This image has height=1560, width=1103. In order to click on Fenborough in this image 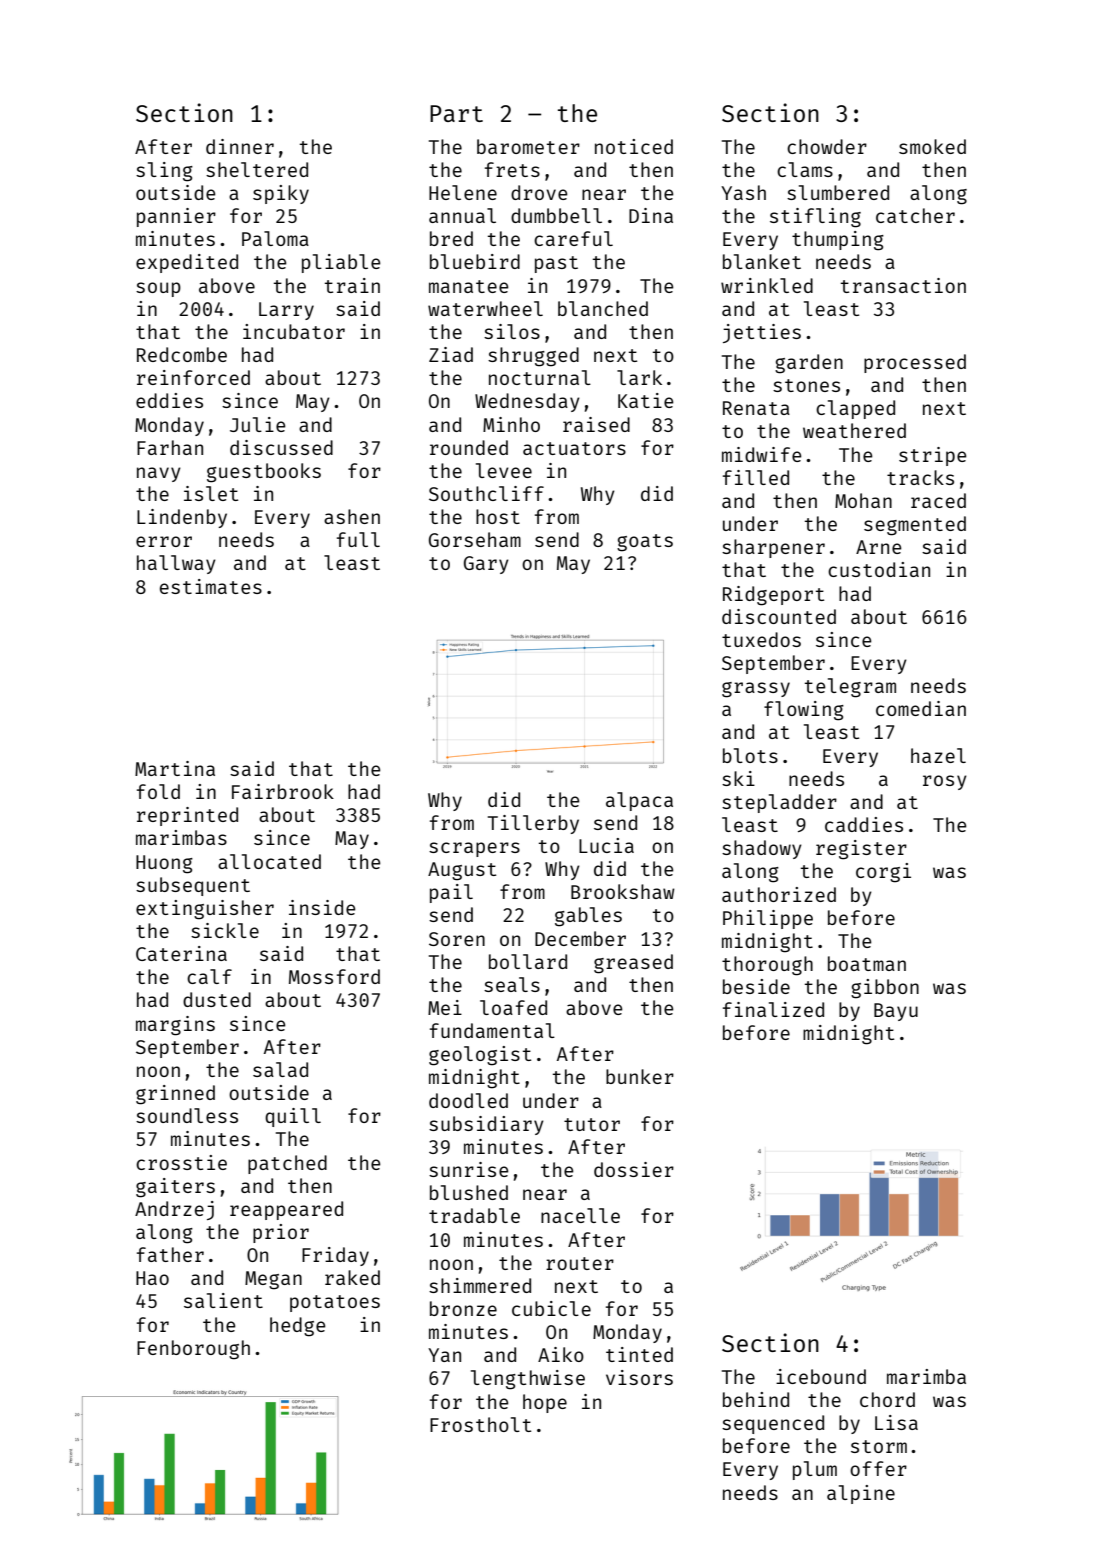, I will do `click(193, 1350)`.
